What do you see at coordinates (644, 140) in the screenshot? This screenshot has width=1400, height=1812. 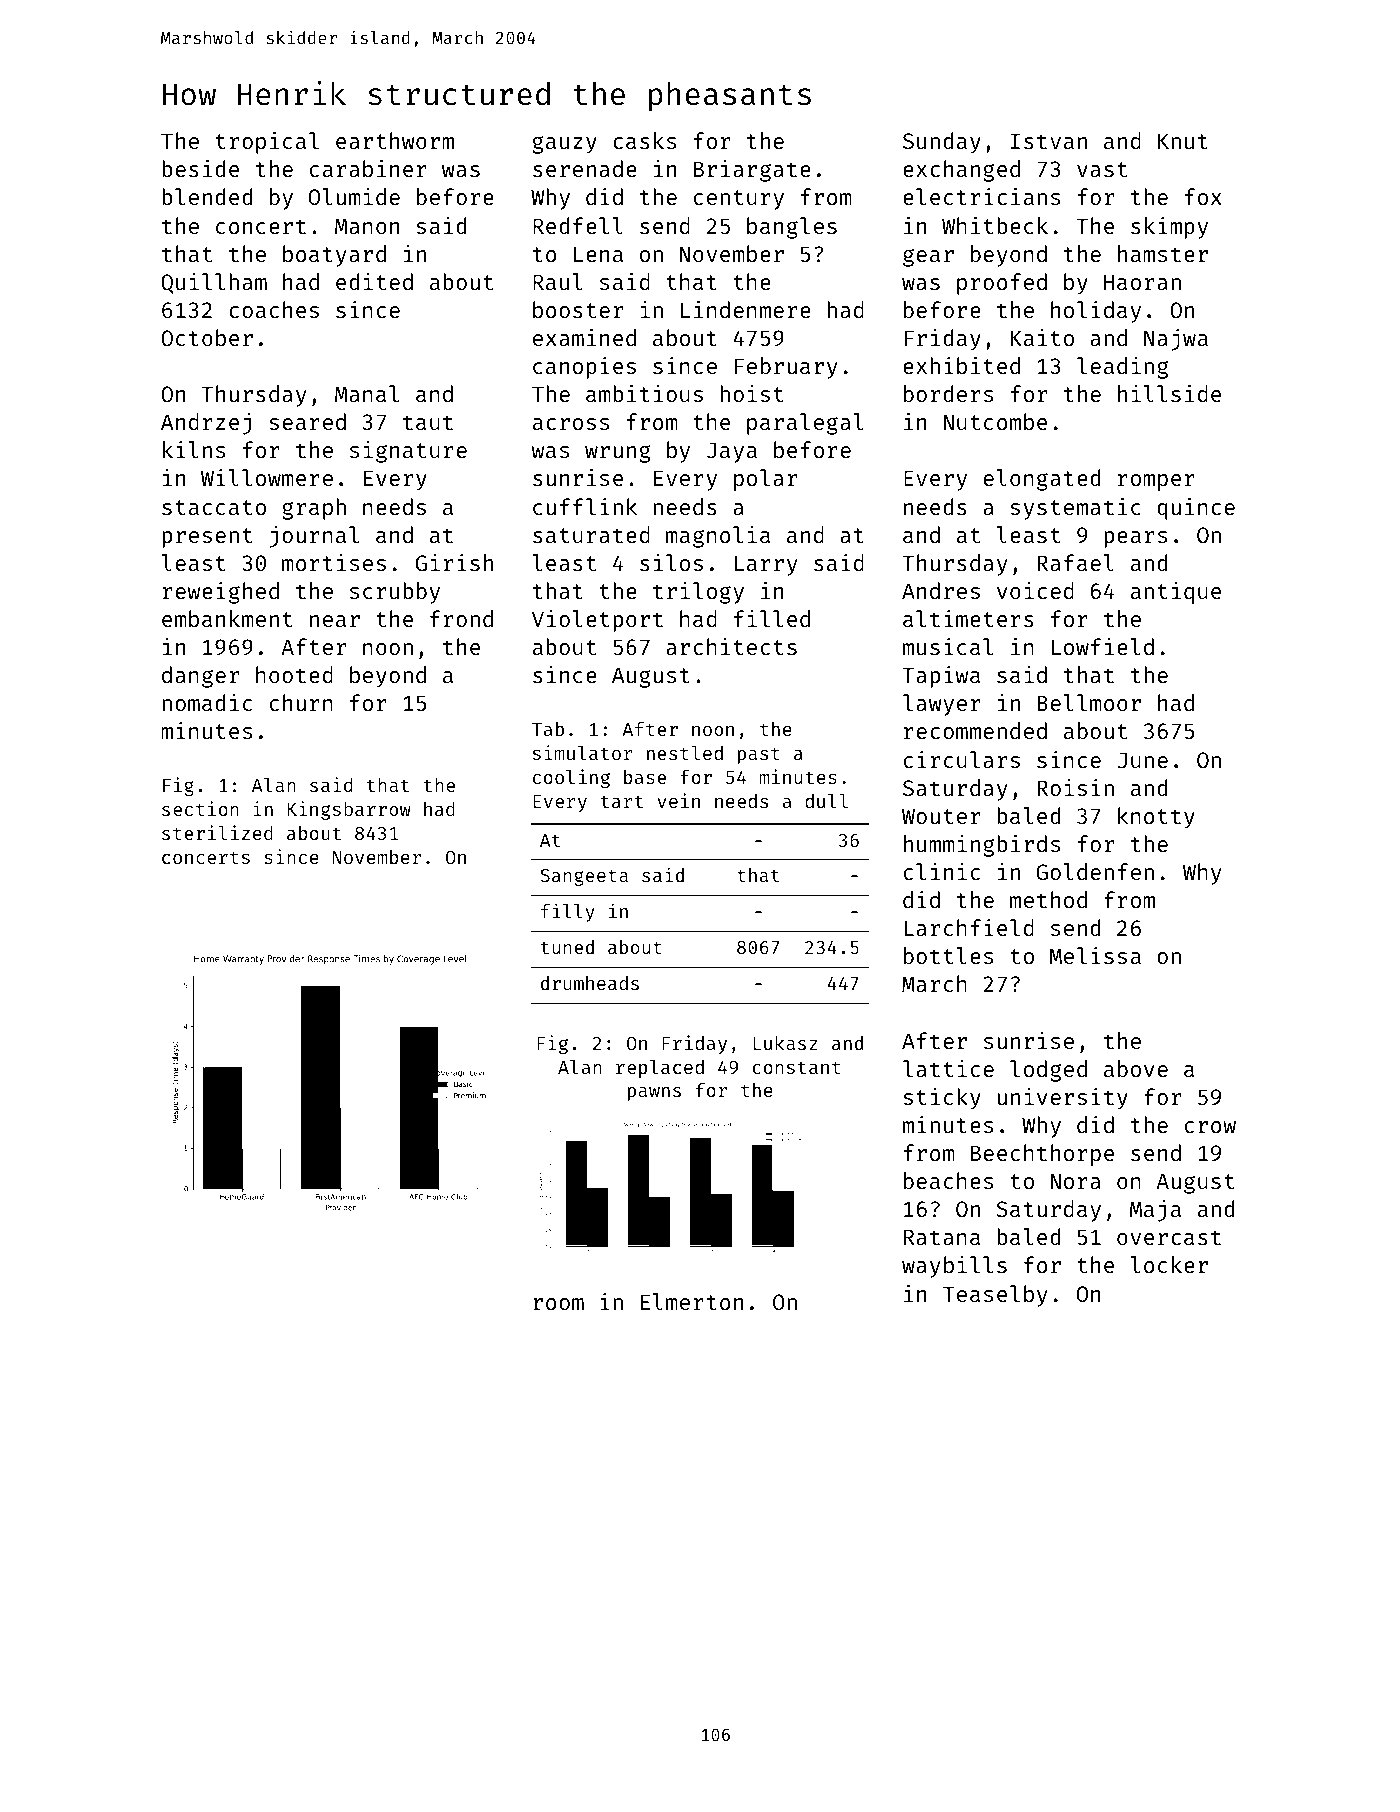 I see `casks` at bounding box center [644, 140].
